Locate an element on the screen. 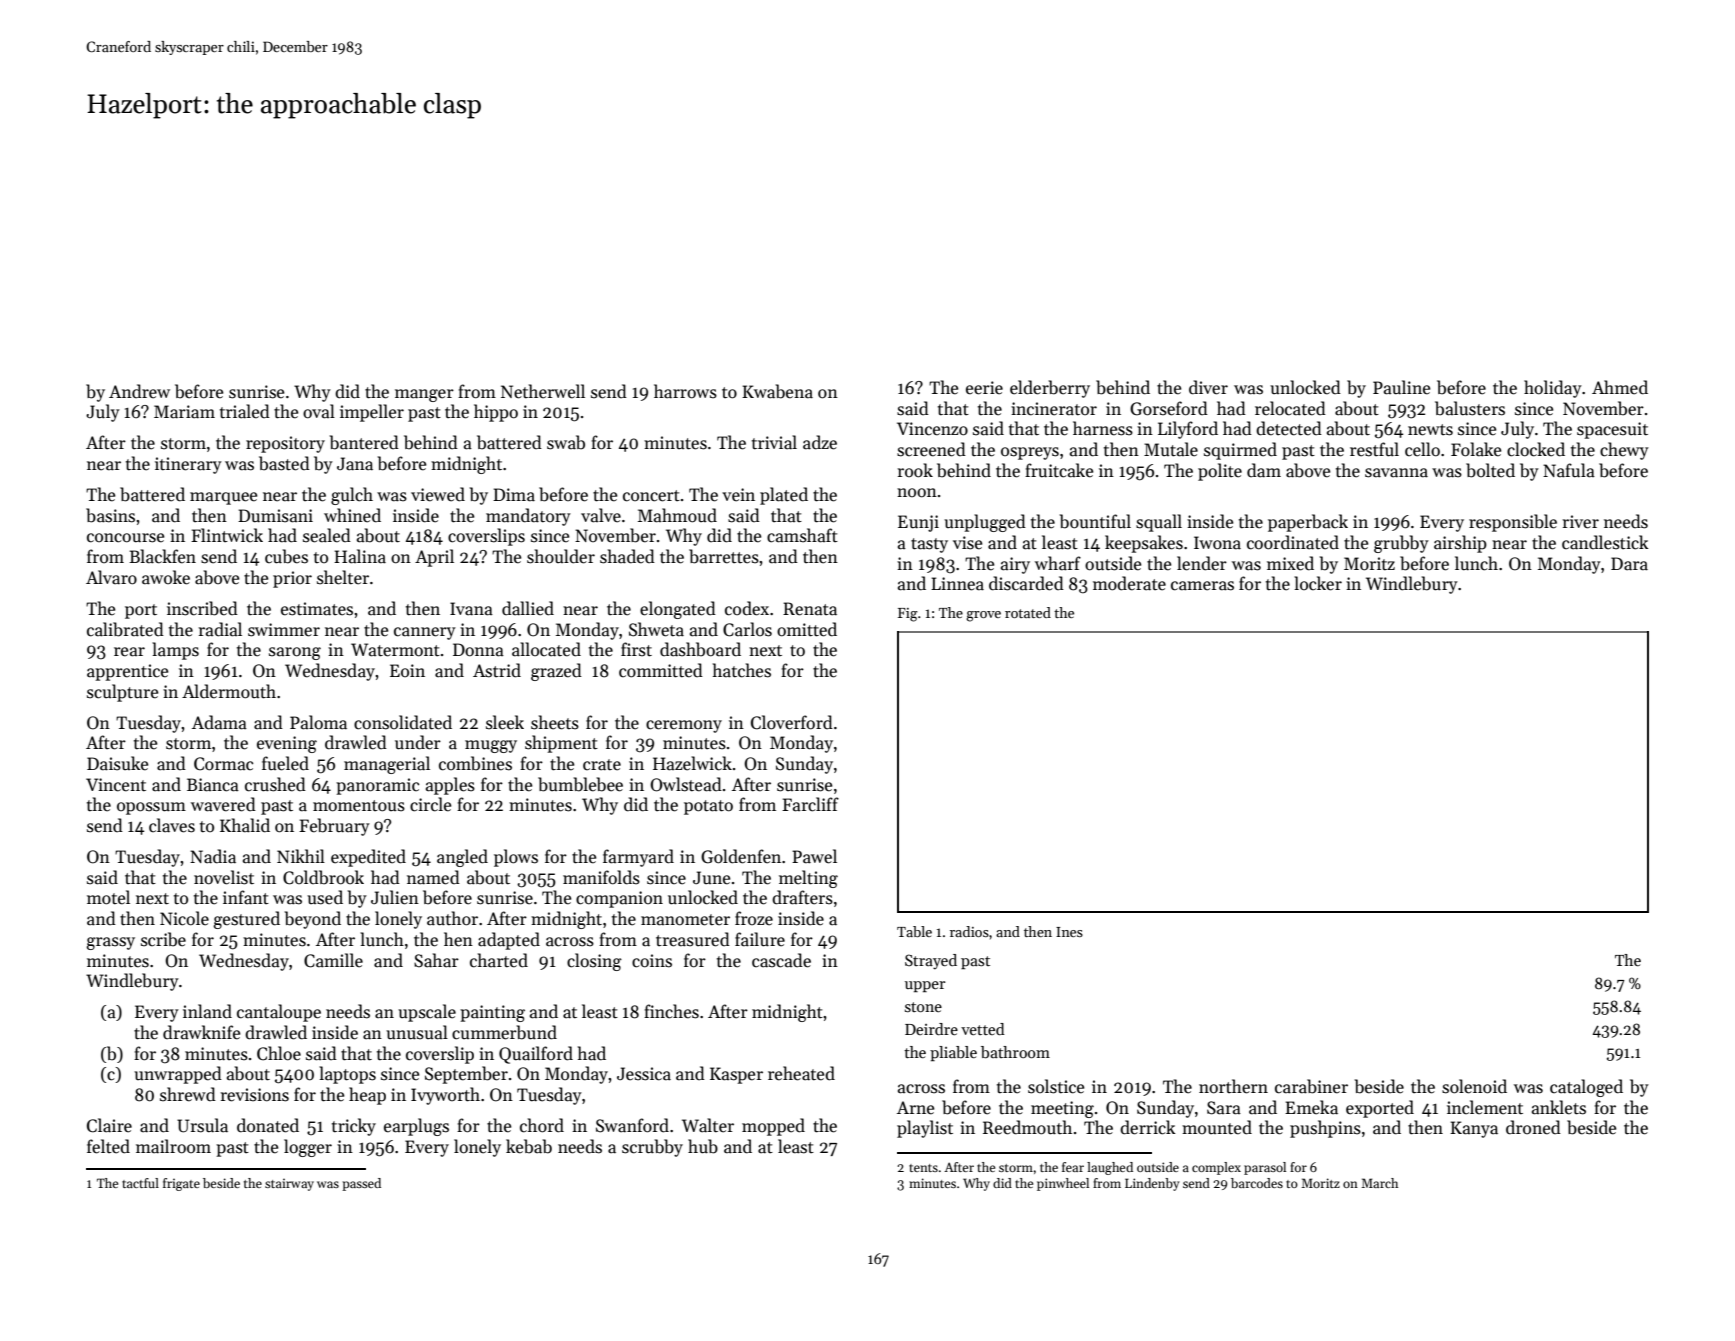 The image size is (1735, 1341). Farcliff is located at coordinates (810, 804).
